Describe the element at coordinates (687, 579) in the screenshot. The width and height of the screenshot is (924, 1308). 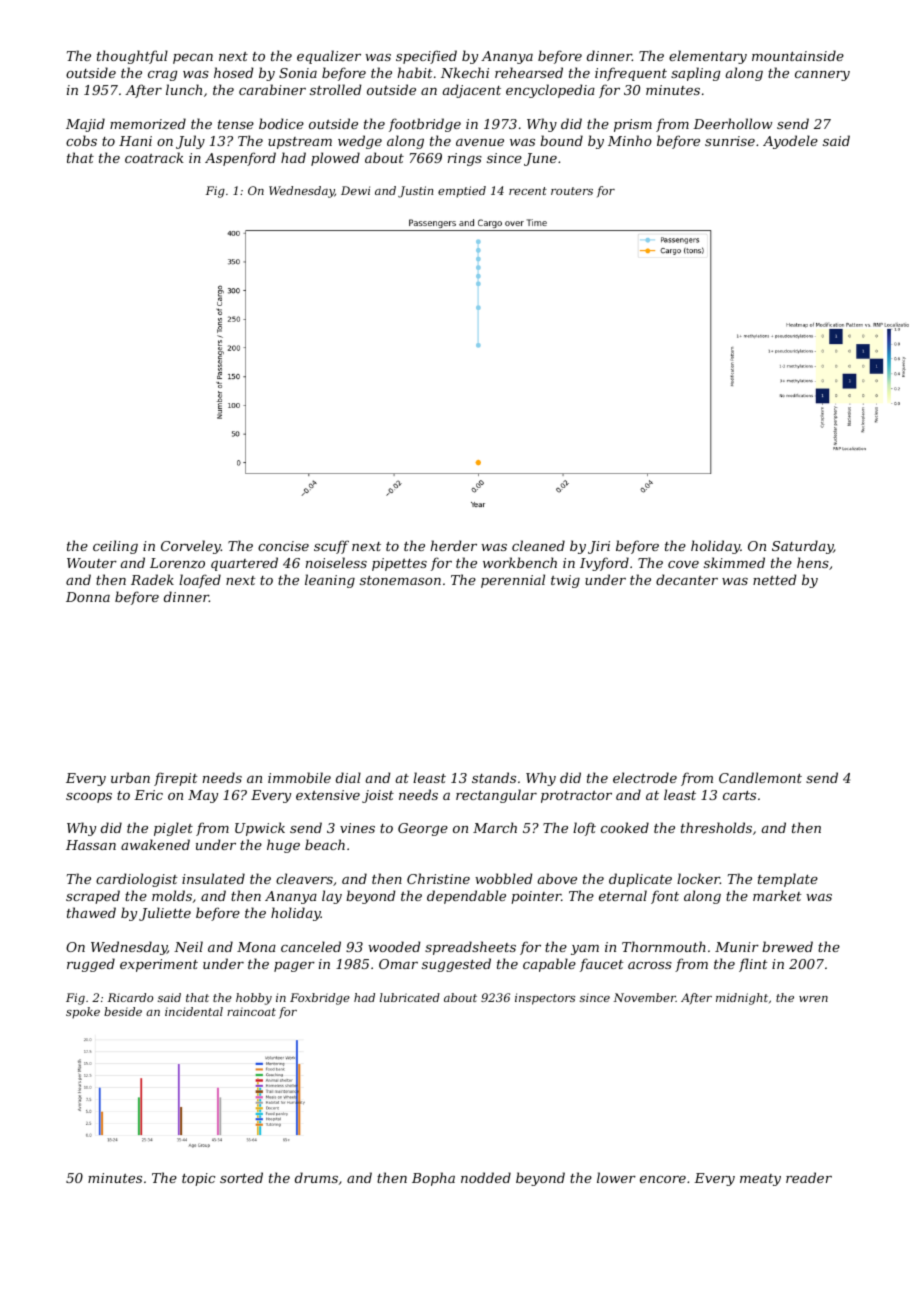
I see `decanter` at that location.
